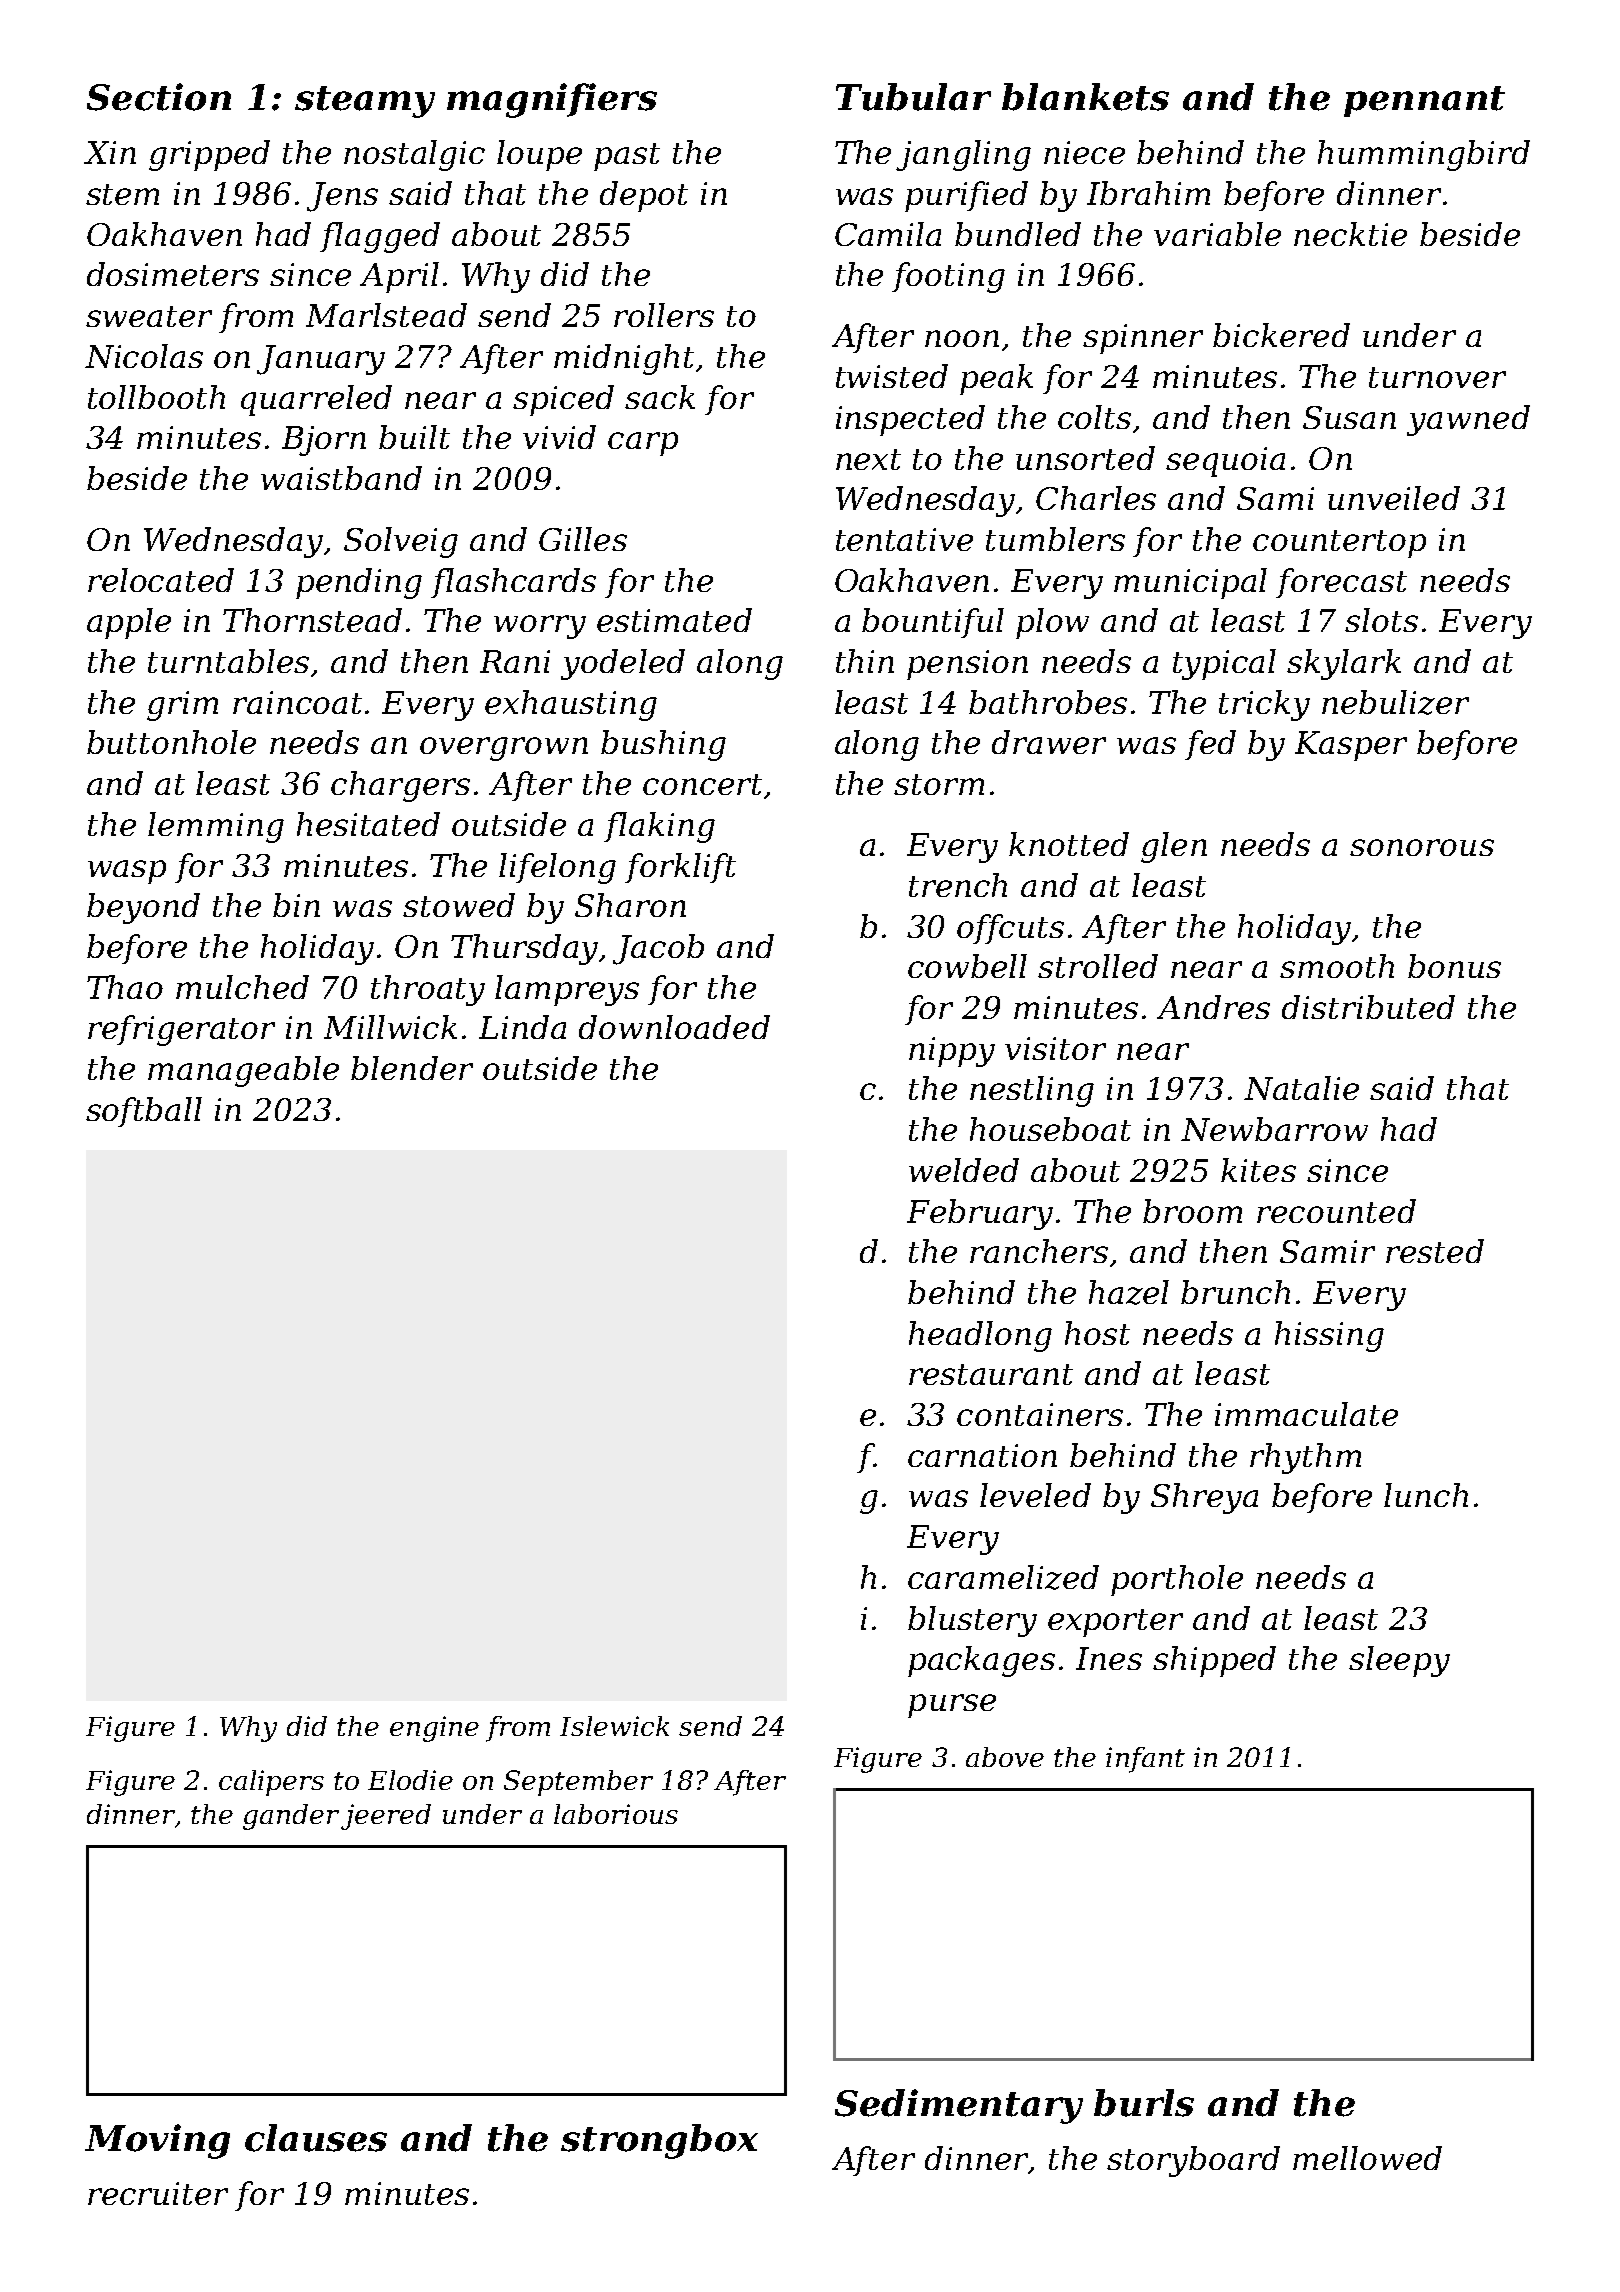 The width and height of the screenshot is (1620, 2292). What do you see at coordinates (614, 1726) in the screenshot?
I see `Islewick` at bounding box center [614, 1726].
